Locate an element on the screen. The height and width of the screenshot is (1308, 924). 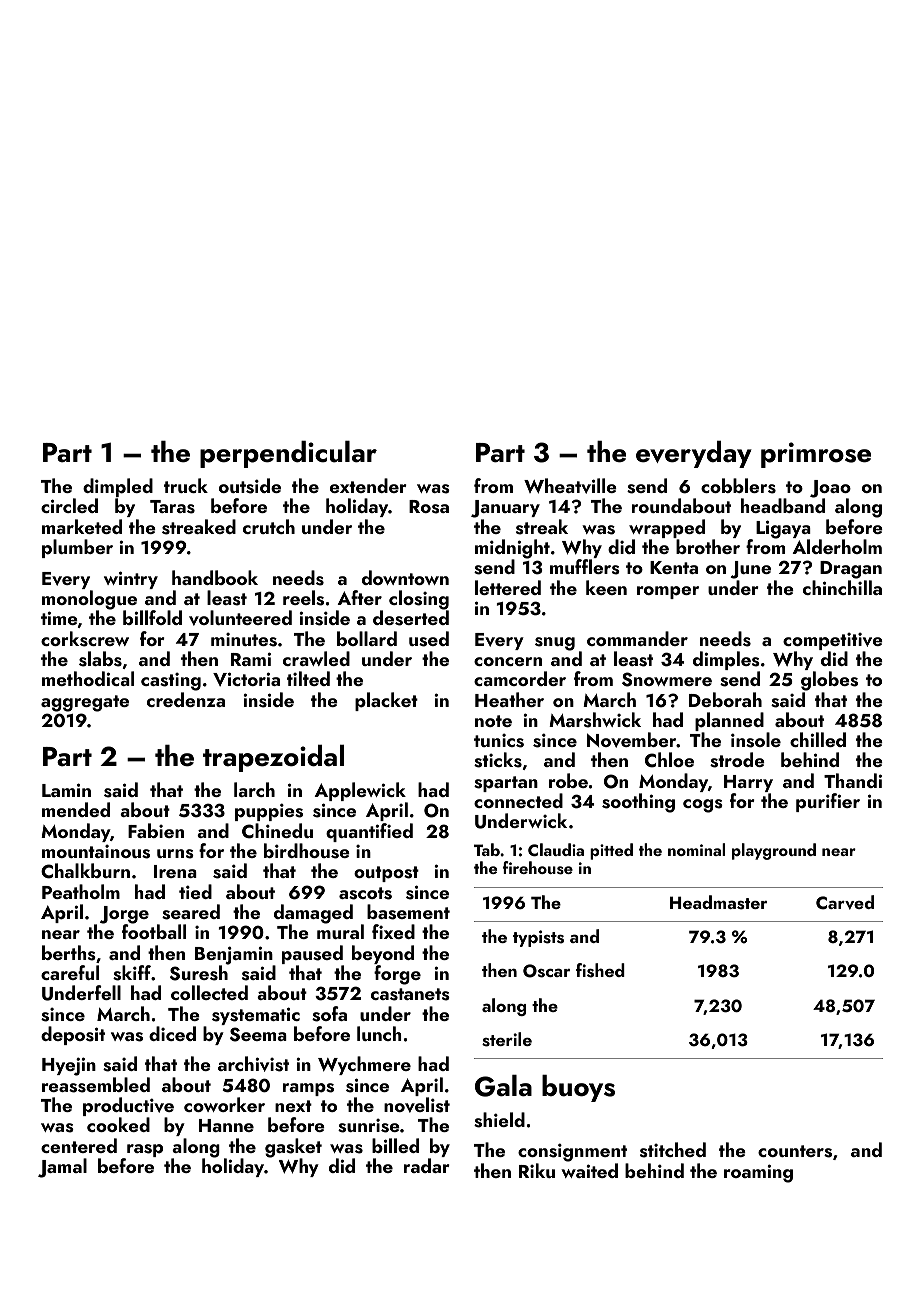
November is located at coordinates (632, 740).
